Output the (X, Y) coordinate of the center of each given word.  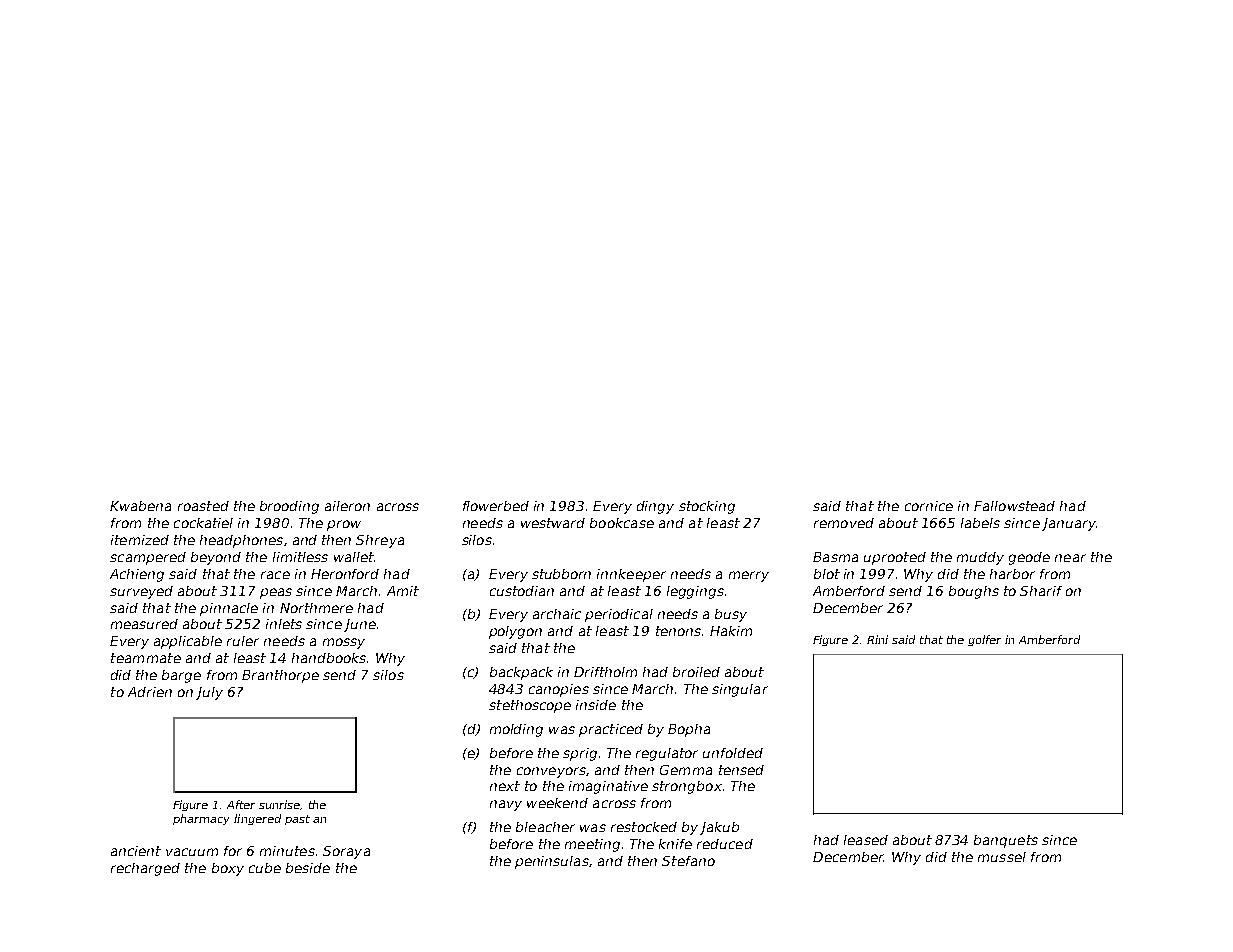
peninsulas (552, 862)
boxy (228, 869)
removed (844, 523)
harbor (1012, 574)
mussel (1002, 857)
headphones (241, 541)
